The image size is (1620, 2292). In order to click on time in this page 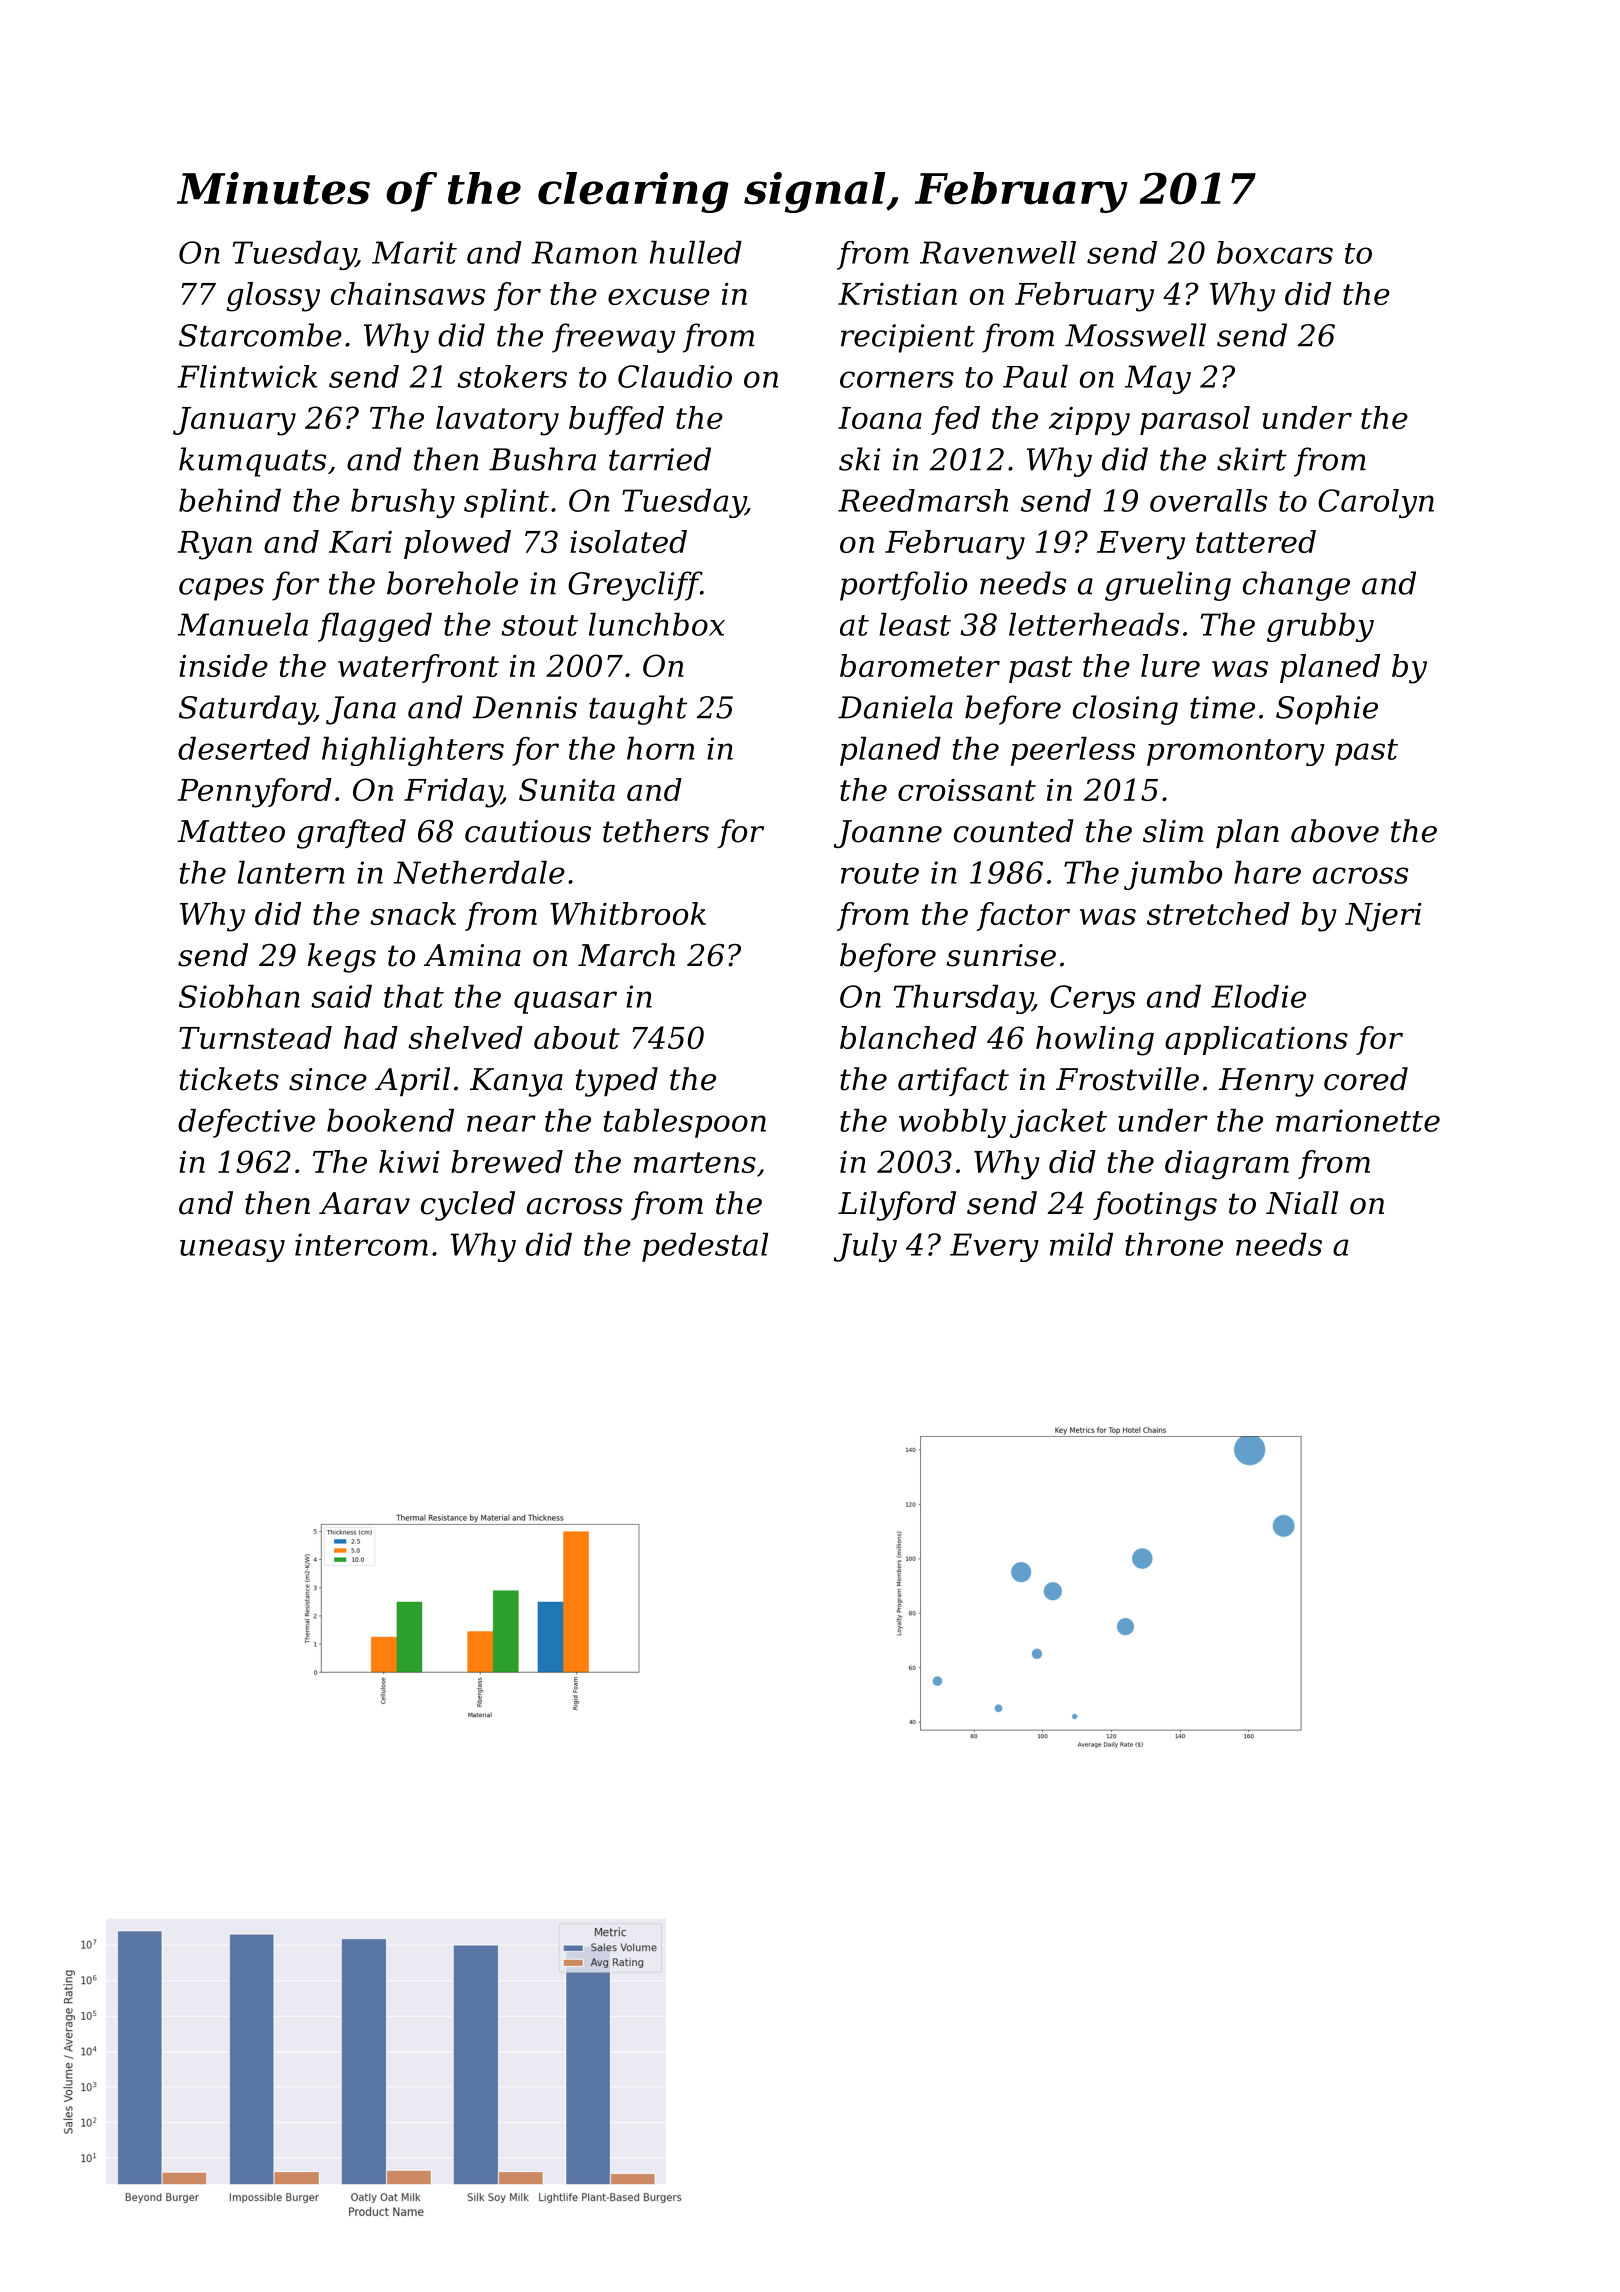, I will do `click(1222, 707)`.
